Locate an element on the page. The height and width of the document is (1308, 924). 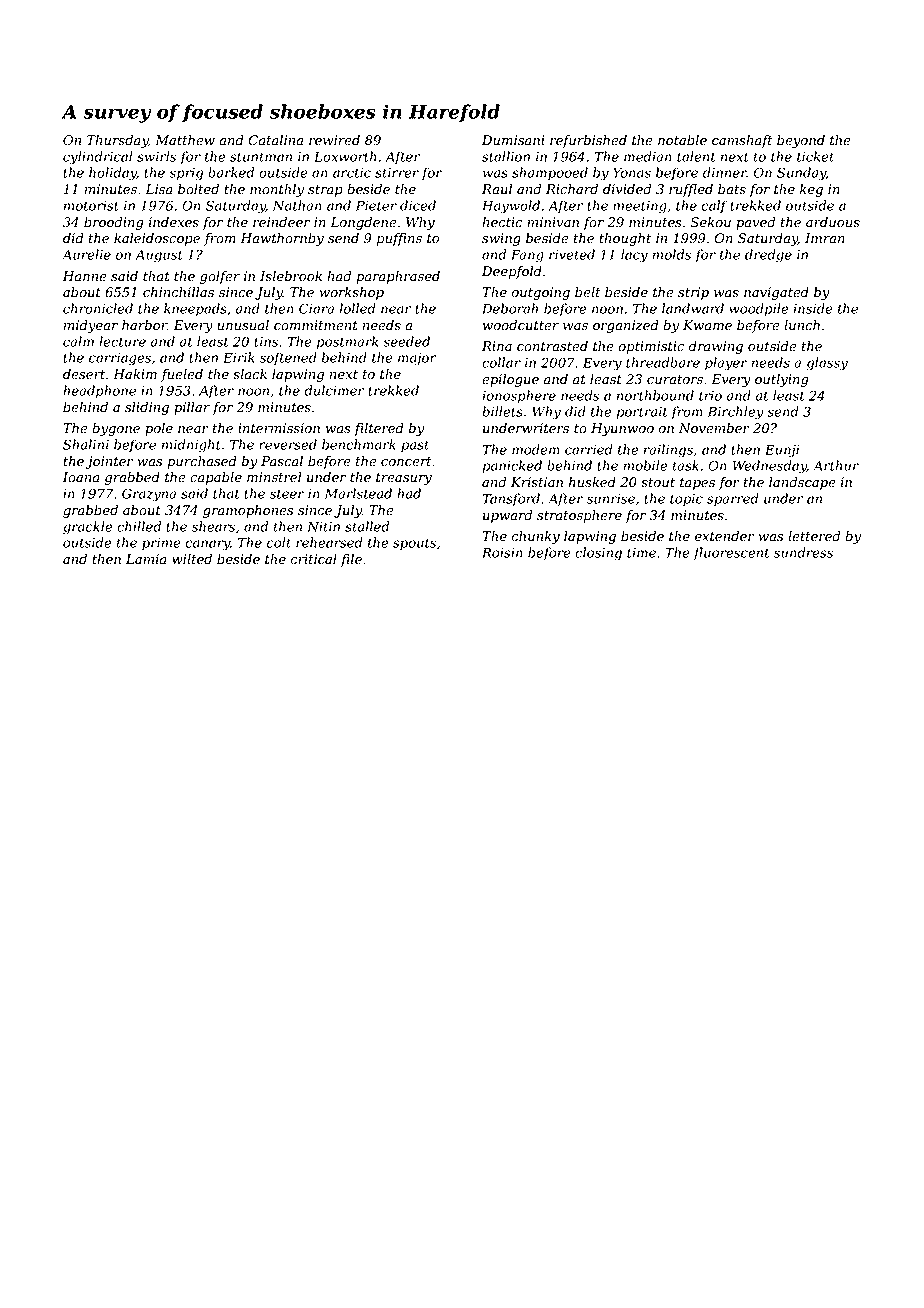
outlying is located at coordinates (782, 380).
